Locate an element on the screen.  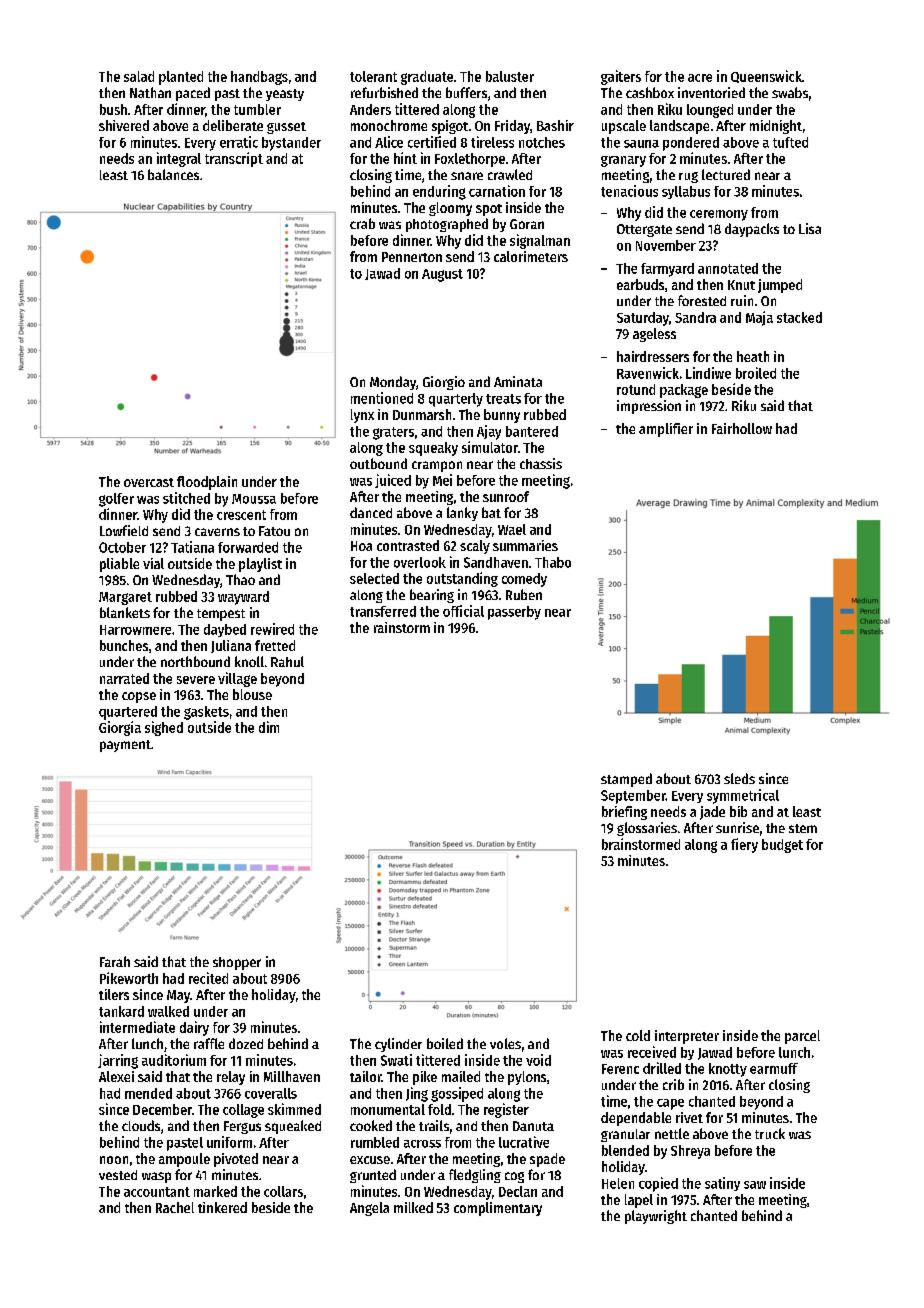
crescent is located at coordinates (241, 515).
